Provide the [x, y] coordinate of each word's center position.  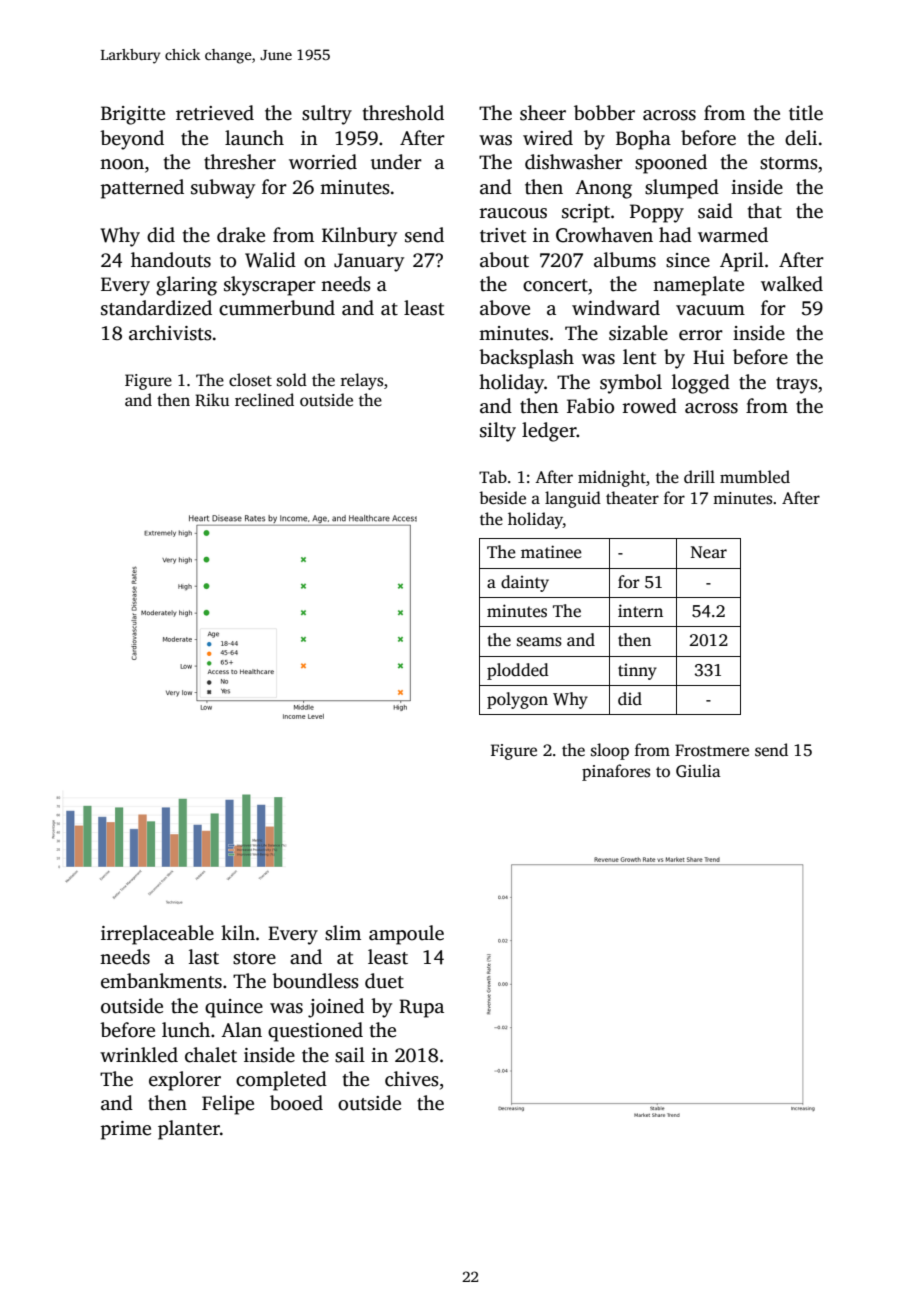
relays [362, 381]
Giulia [698, 771]
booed [296, 1103]
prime [126, 1130]
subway [223, 189]
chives [412, 1079]
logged [701, 384]
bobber [604, 113]
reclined [264, 400]
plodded [518, 671]
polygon [517, 700]
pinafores [616, 772]
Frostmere [712, 750]
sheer [543, 113]
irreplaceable [157, 935]
